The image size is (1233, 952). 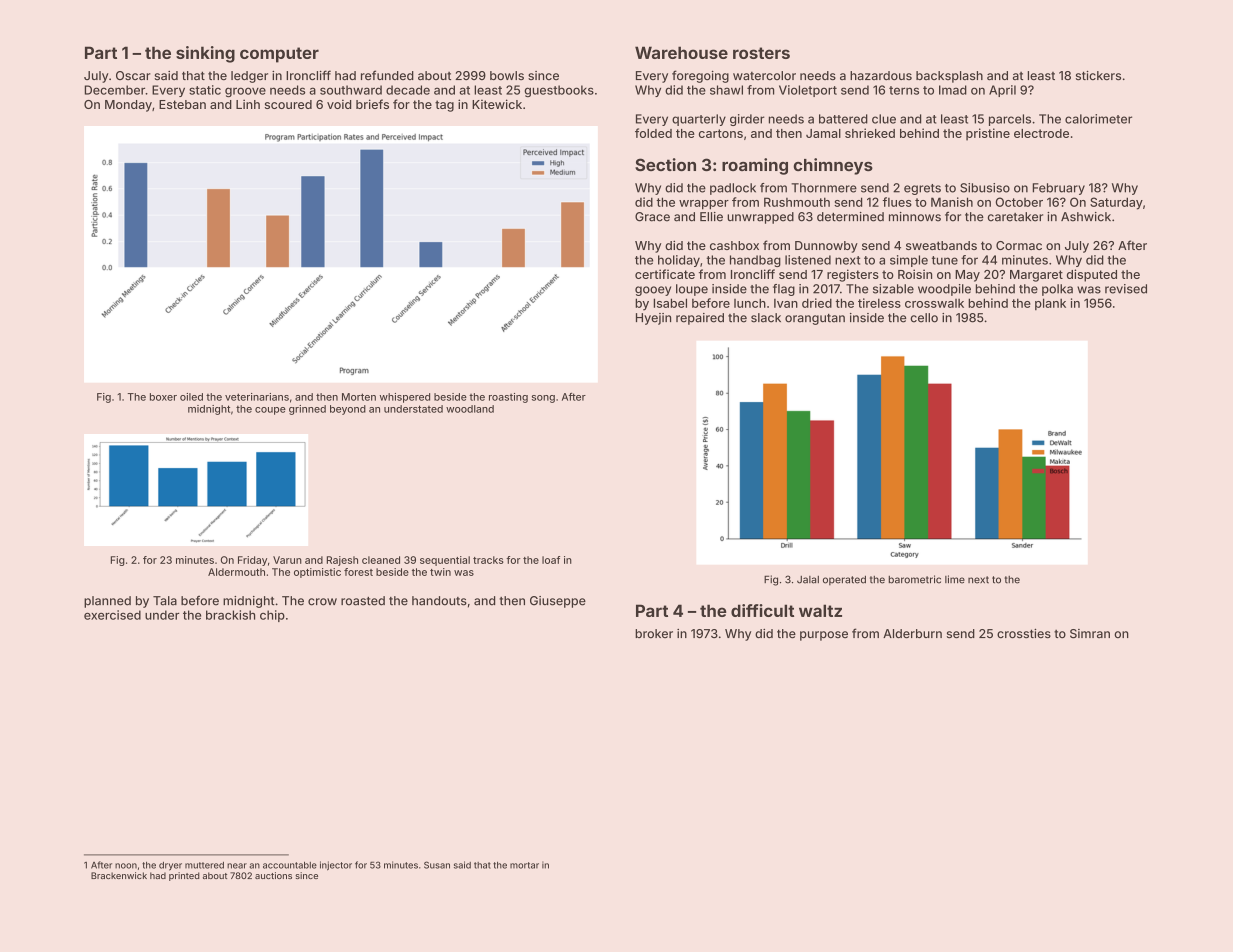 What do you see at coordinates (237, 866) in the screenshot?
I see `near` at bounding box center [237, 866].
